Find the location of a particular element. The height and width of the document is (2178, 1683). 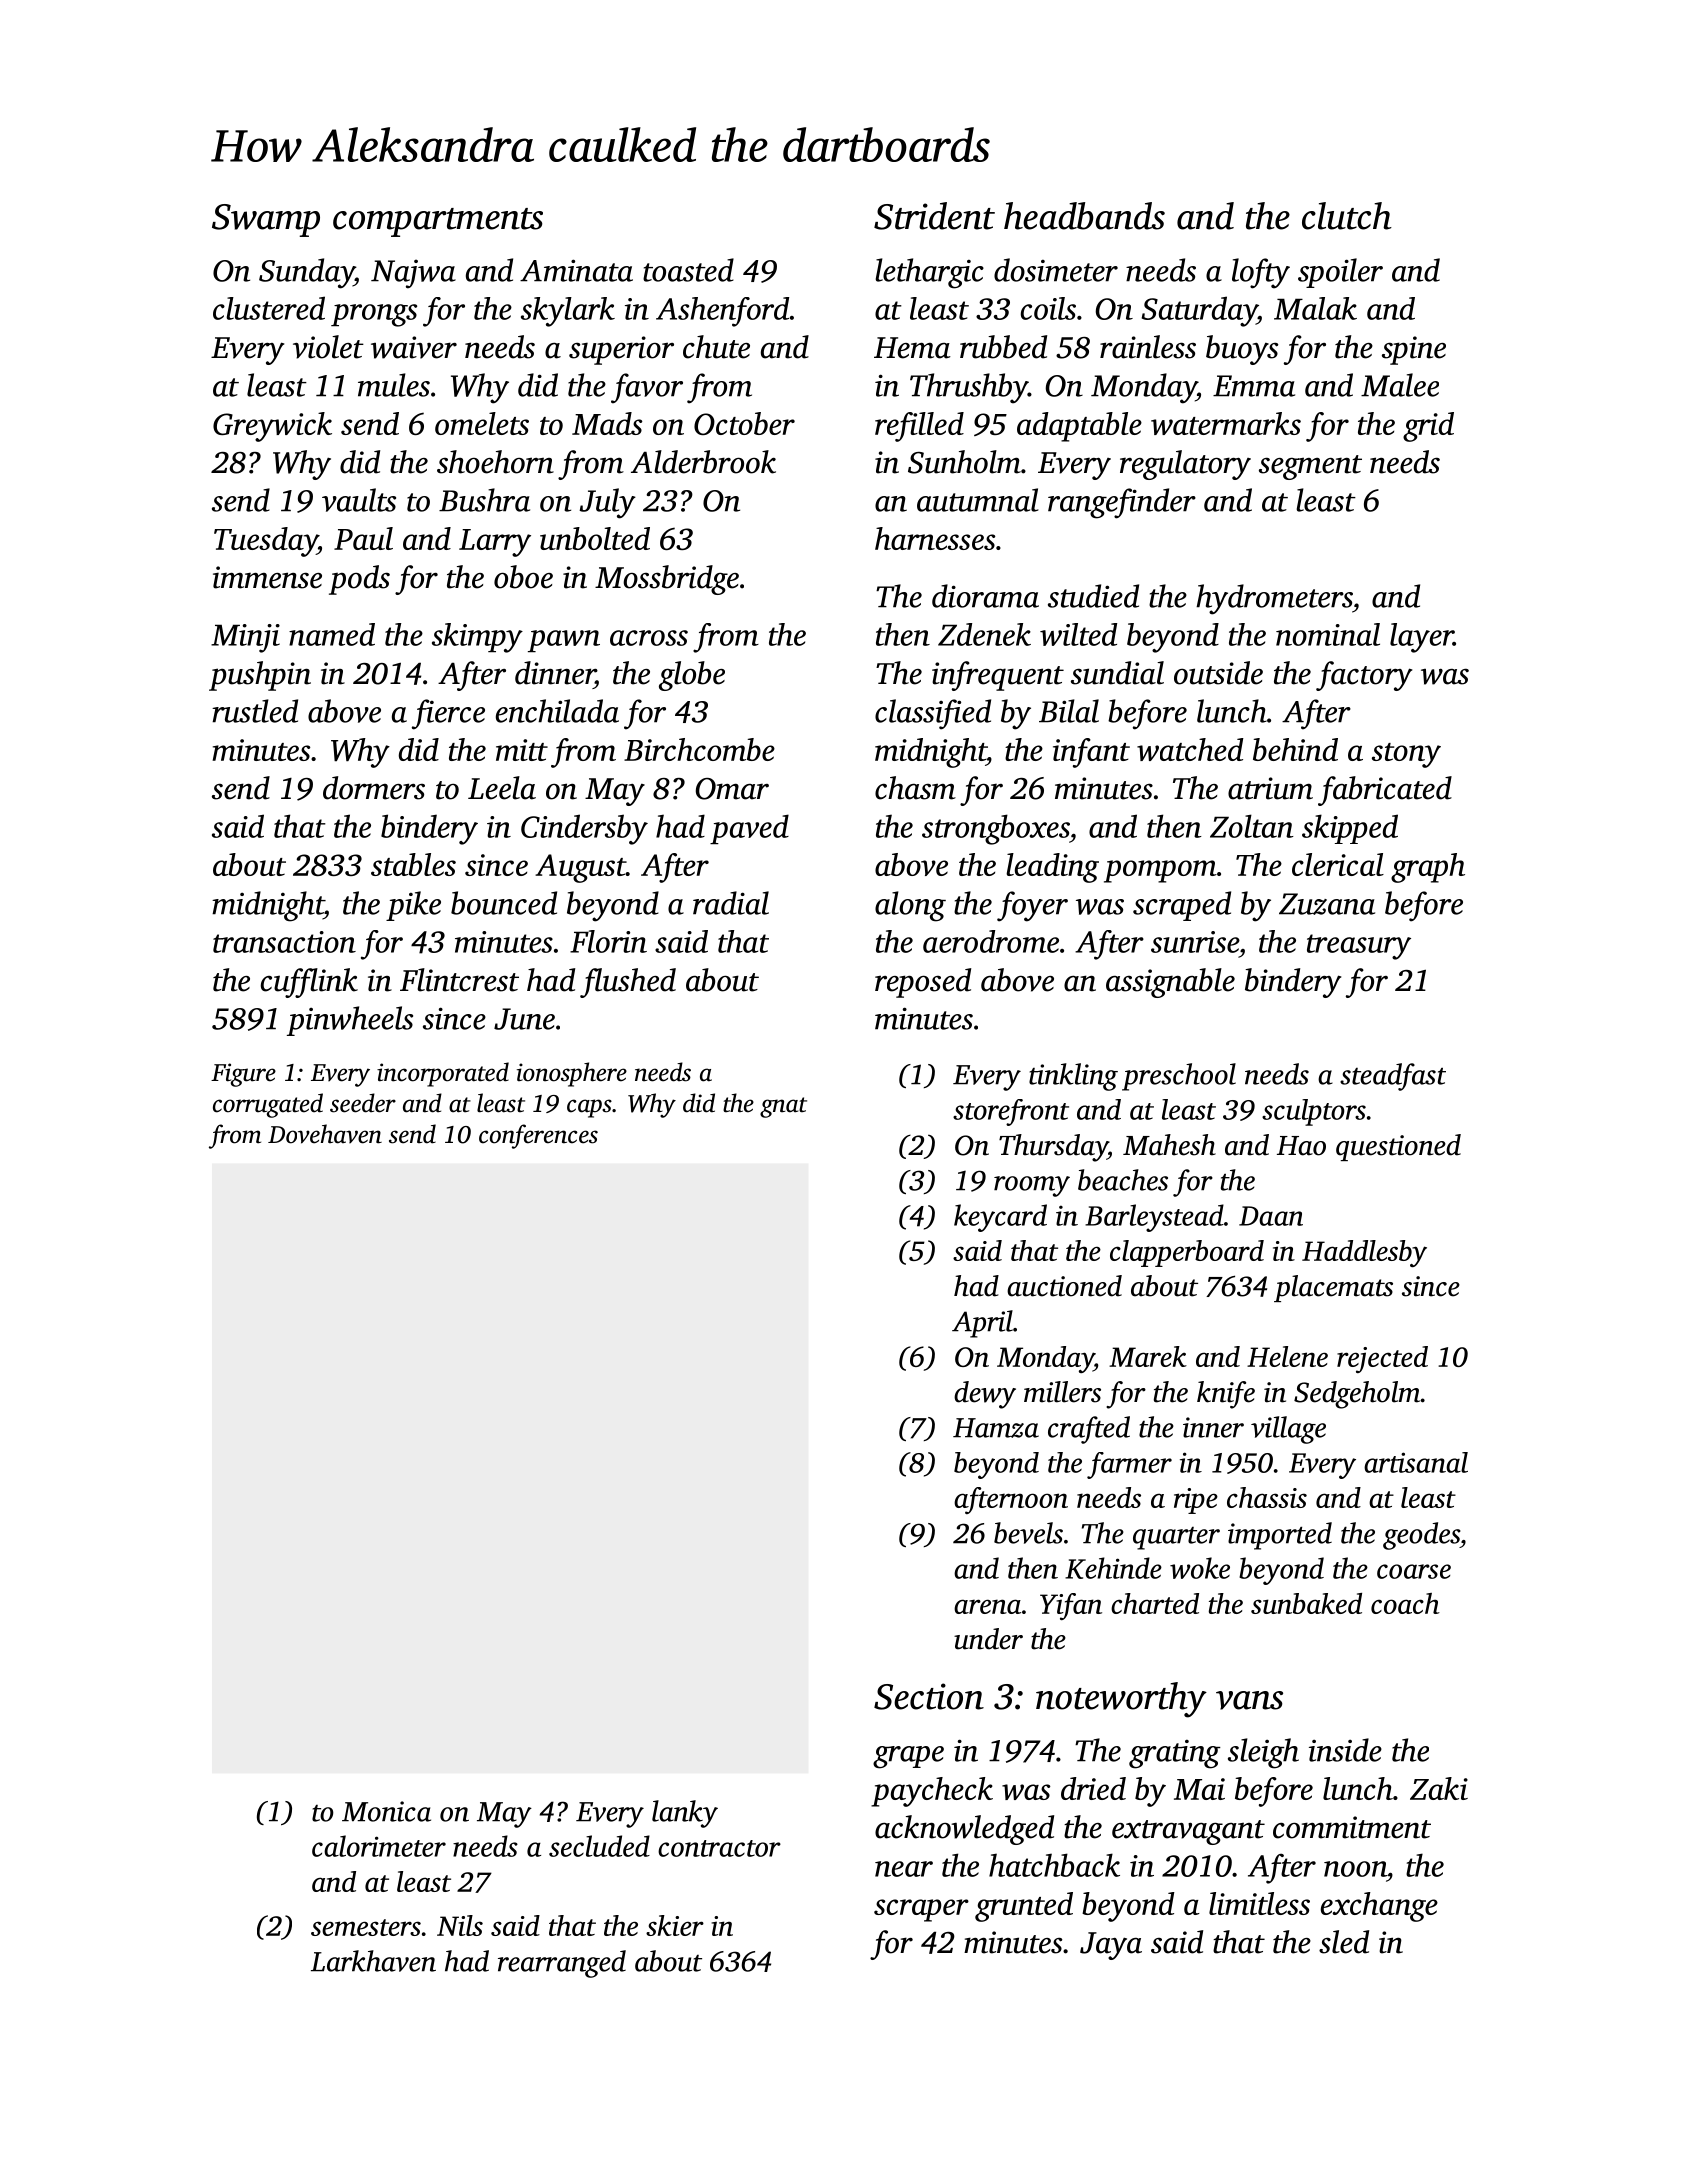

Yifan is located at coordinates (1071, 1606).
